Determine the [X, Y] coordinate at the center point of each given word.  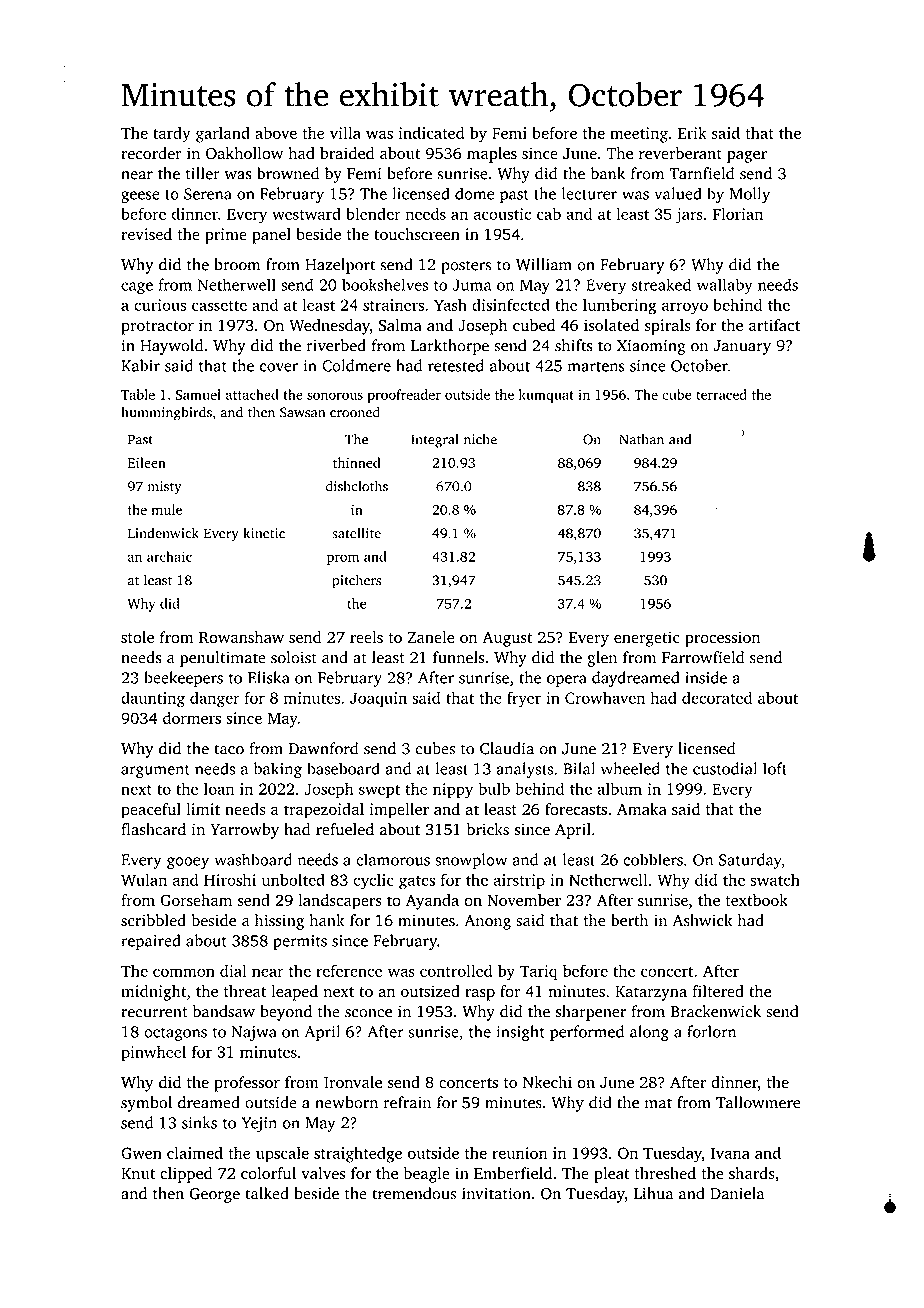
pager [747, 157]
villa [345, 133]
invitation [496, 1193]
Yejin [259, 1124]
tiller [203, 173]
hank [327, 920]
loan [219, 788]
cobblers [653, 859]
